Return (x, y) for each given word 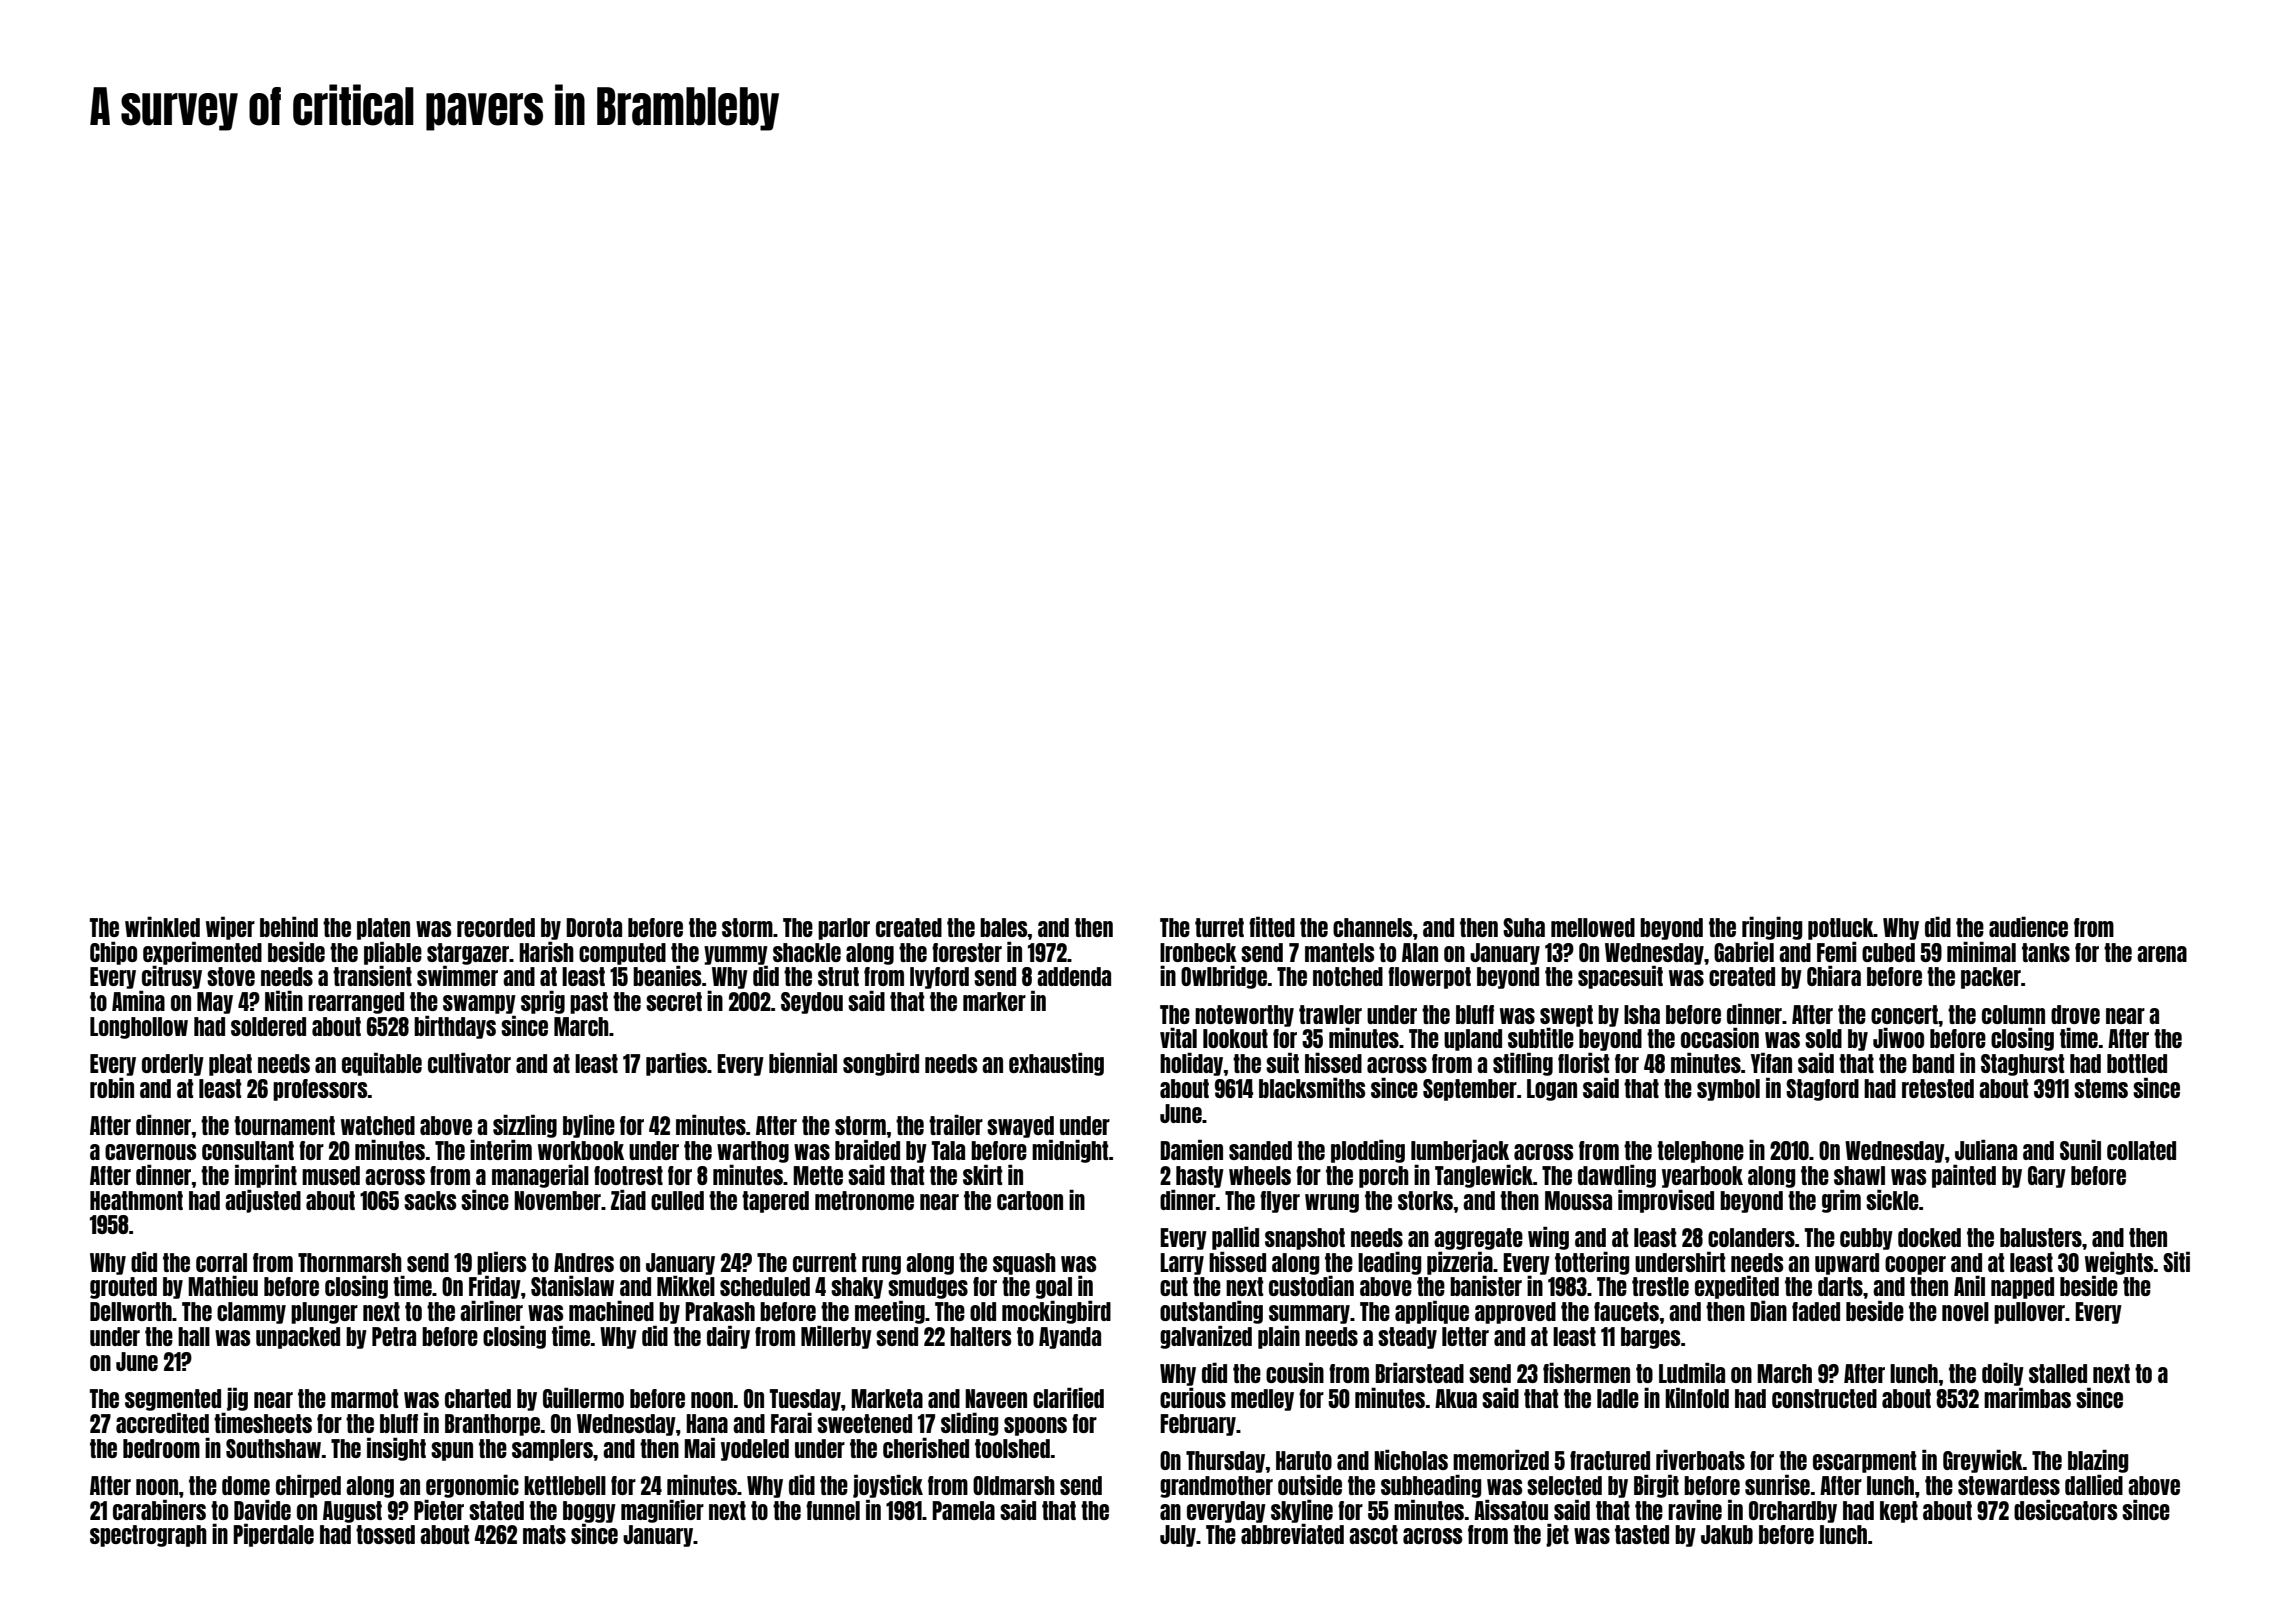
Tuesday (805, 1400)
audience (2028, 926)
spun (452, 1451)
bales (1004, 927)
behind (289, 926)
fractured (1610, 1460)
